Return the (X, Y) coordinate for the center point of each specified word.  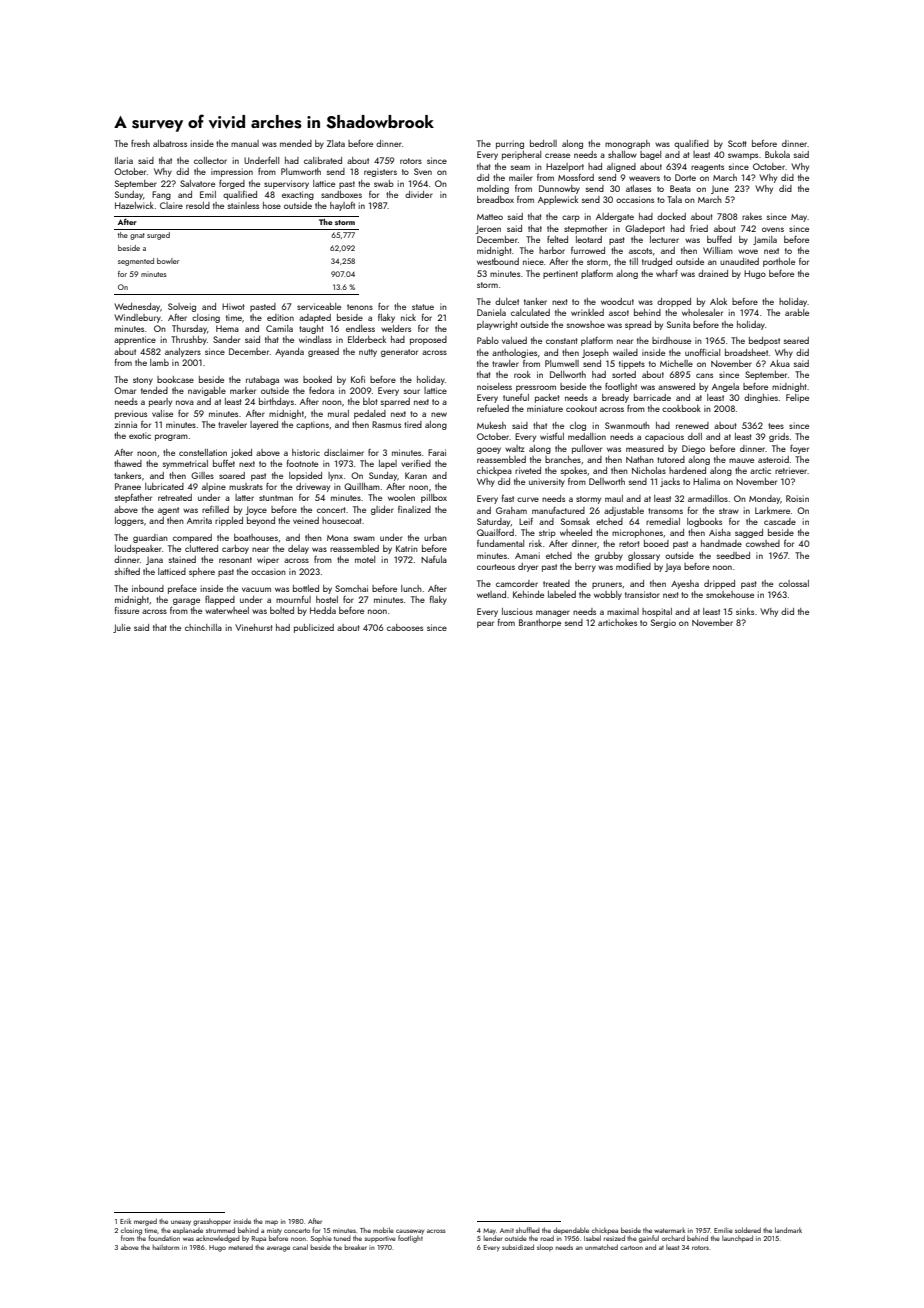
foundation (164, 1238)
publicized (314, 628)
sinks (745, 611)
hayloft (342, 206)
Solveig (182, 307)
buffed (719, 239)
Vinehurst (254, 627)
